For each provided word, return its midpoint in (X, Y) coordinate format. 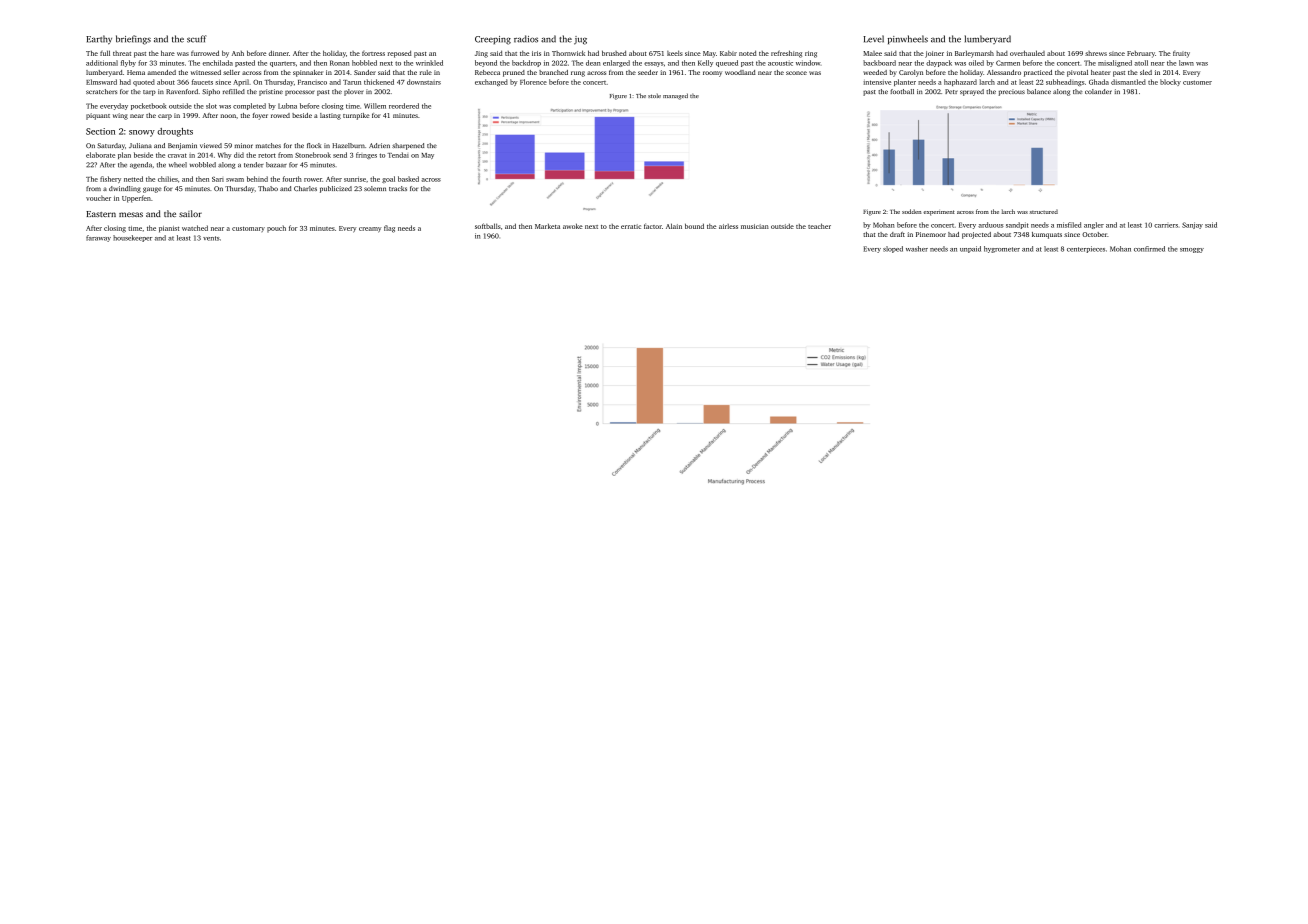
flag (389, 229)
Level (873, 39)
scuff (196, 39)
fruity (1181, 54)
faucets (202, 82)
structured (1043, 211)
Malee (872, 53)
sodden (912, 211)
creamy (370, 230)
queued (727, 63)
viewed (211, 145)
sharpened (408, 146)
